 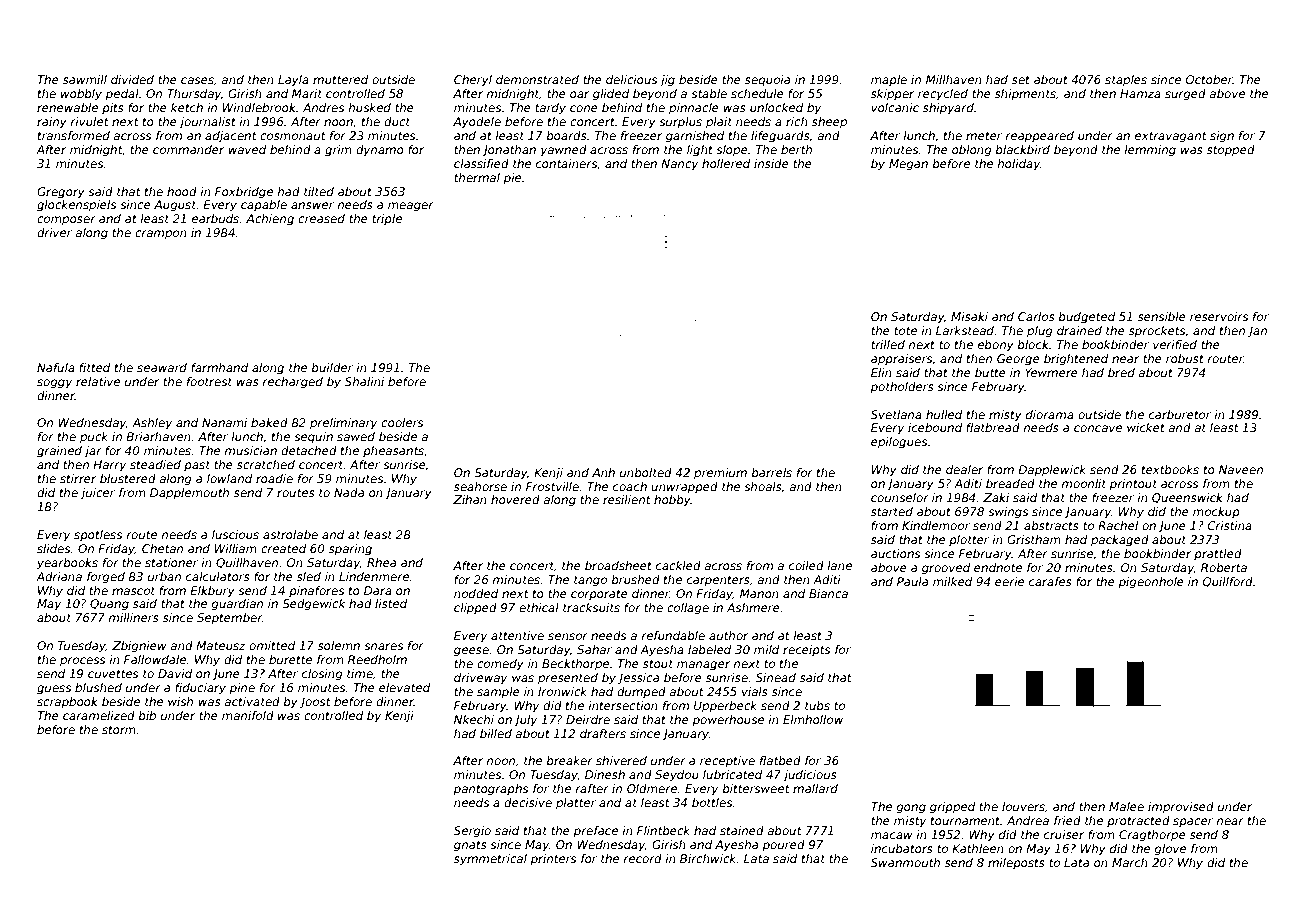 What do you see at coordinates (1050, 581) in the image?
I see `carafes` at bounding box center [1050, 581].
